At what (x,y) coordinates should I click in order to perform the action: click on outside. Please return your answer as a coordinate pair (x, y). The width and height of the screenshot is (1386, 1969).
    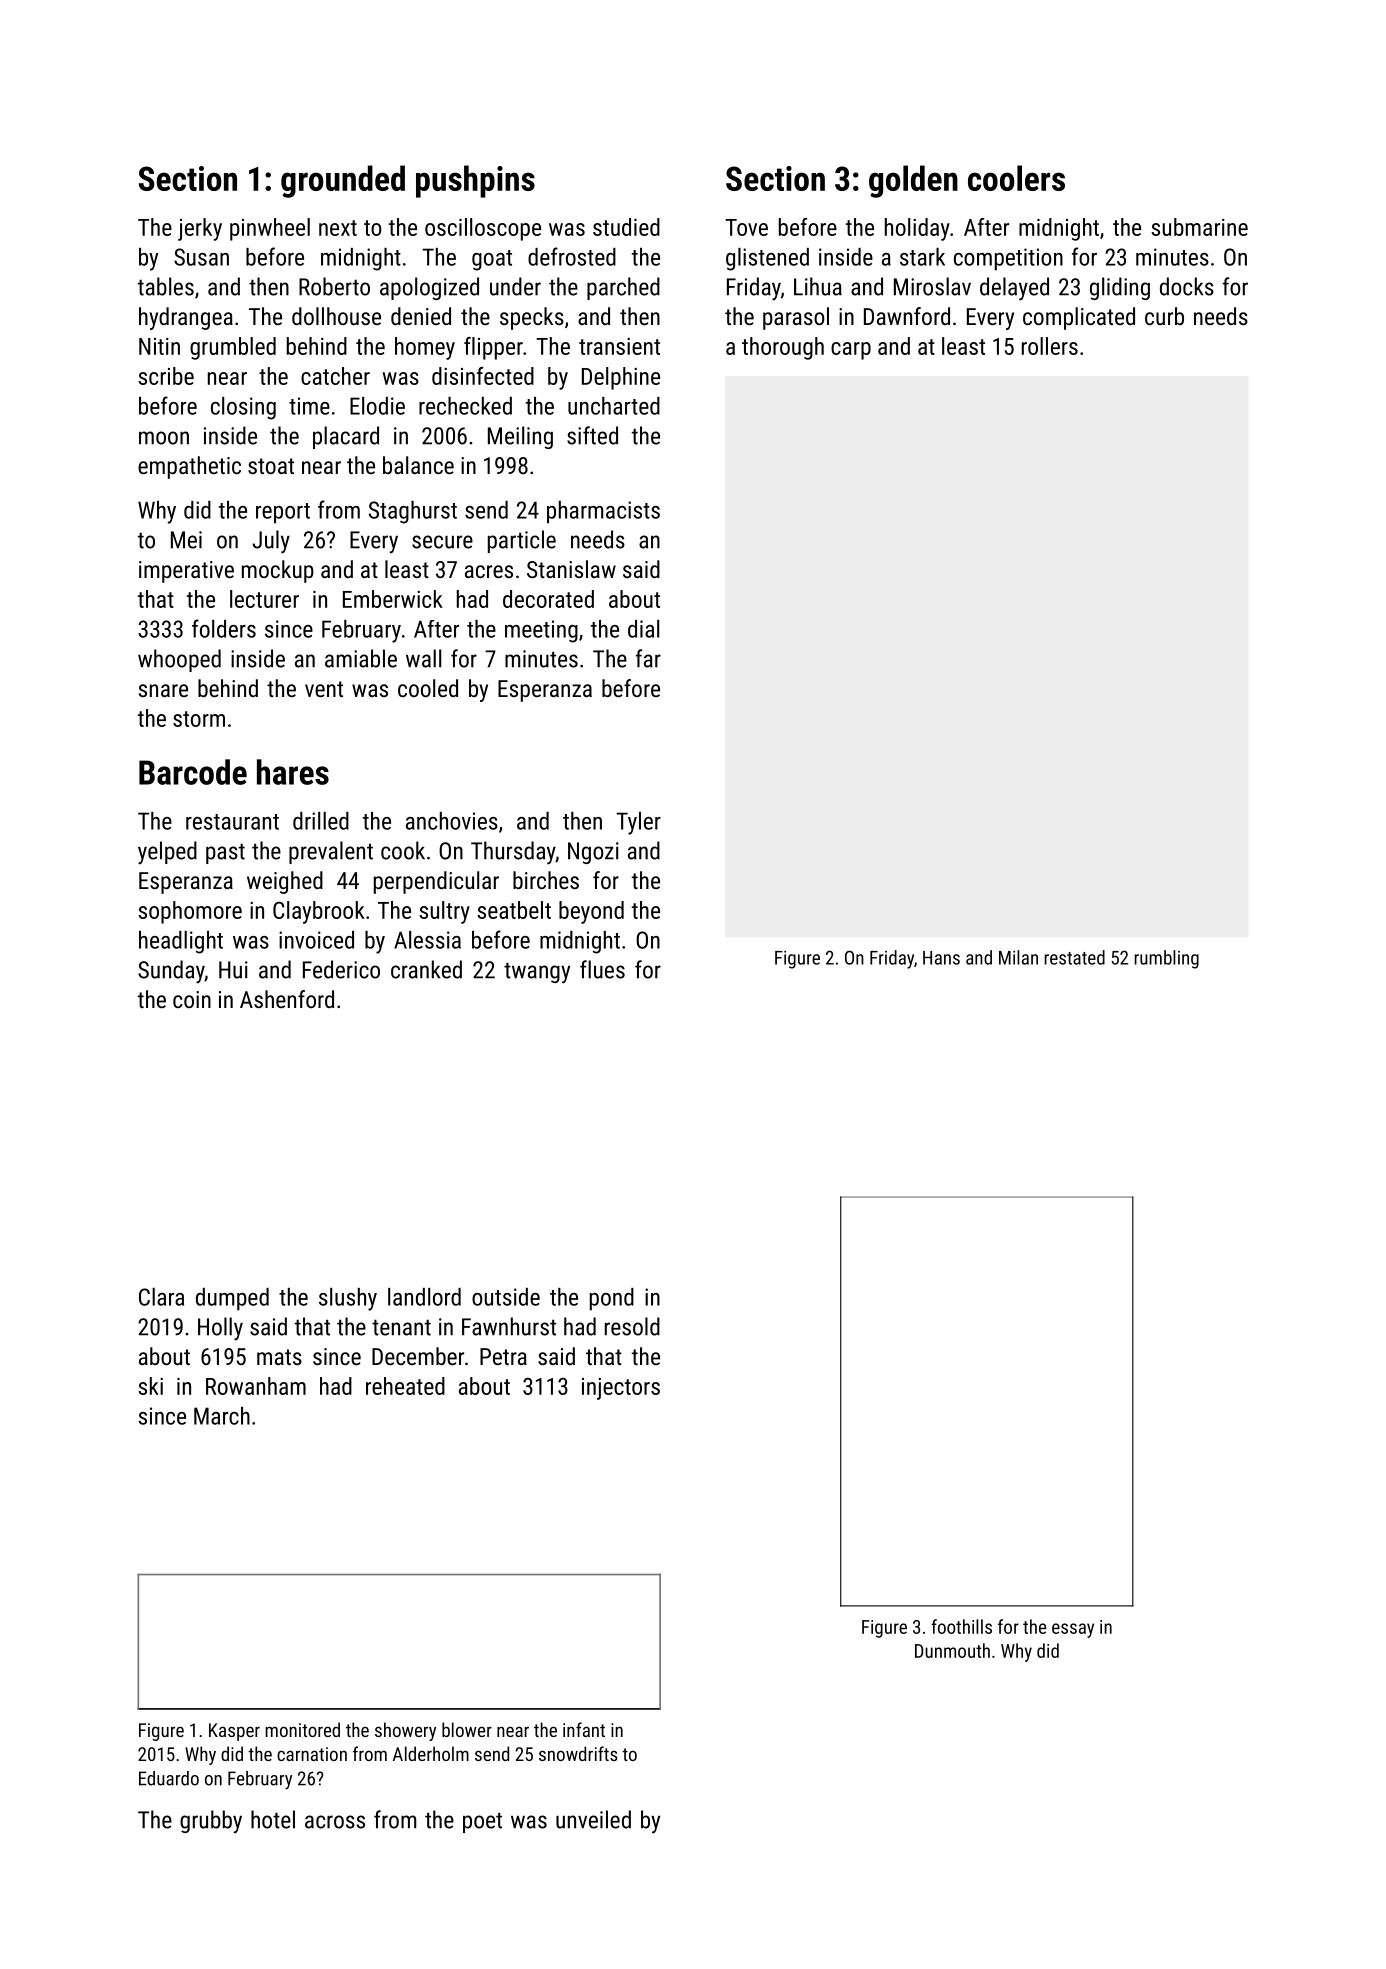
    Looking at the image, I should click on (506, 1297).
